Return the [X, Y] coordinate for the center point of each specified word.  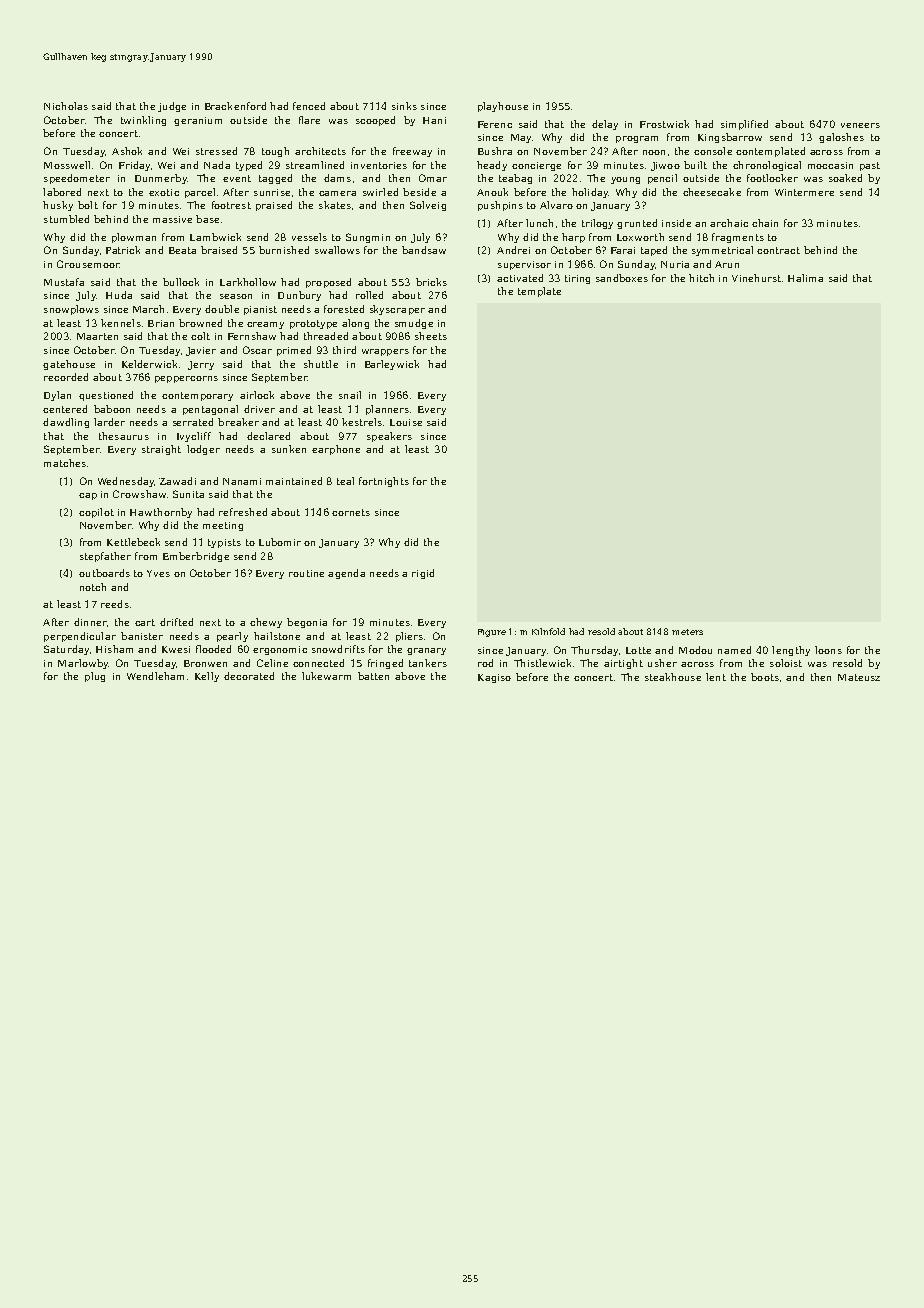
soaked [845, 178]
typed [249, 166]
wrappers [385, 352]
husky [58, 206]
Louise [406, 422]
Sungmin [368, 238]
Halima [805, 278]
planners [387, 410]
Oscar [257, 350]
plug [95, 677]
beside [419, 192]
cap [88, 496]
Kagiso [494, 678]
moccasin [830, 165]
